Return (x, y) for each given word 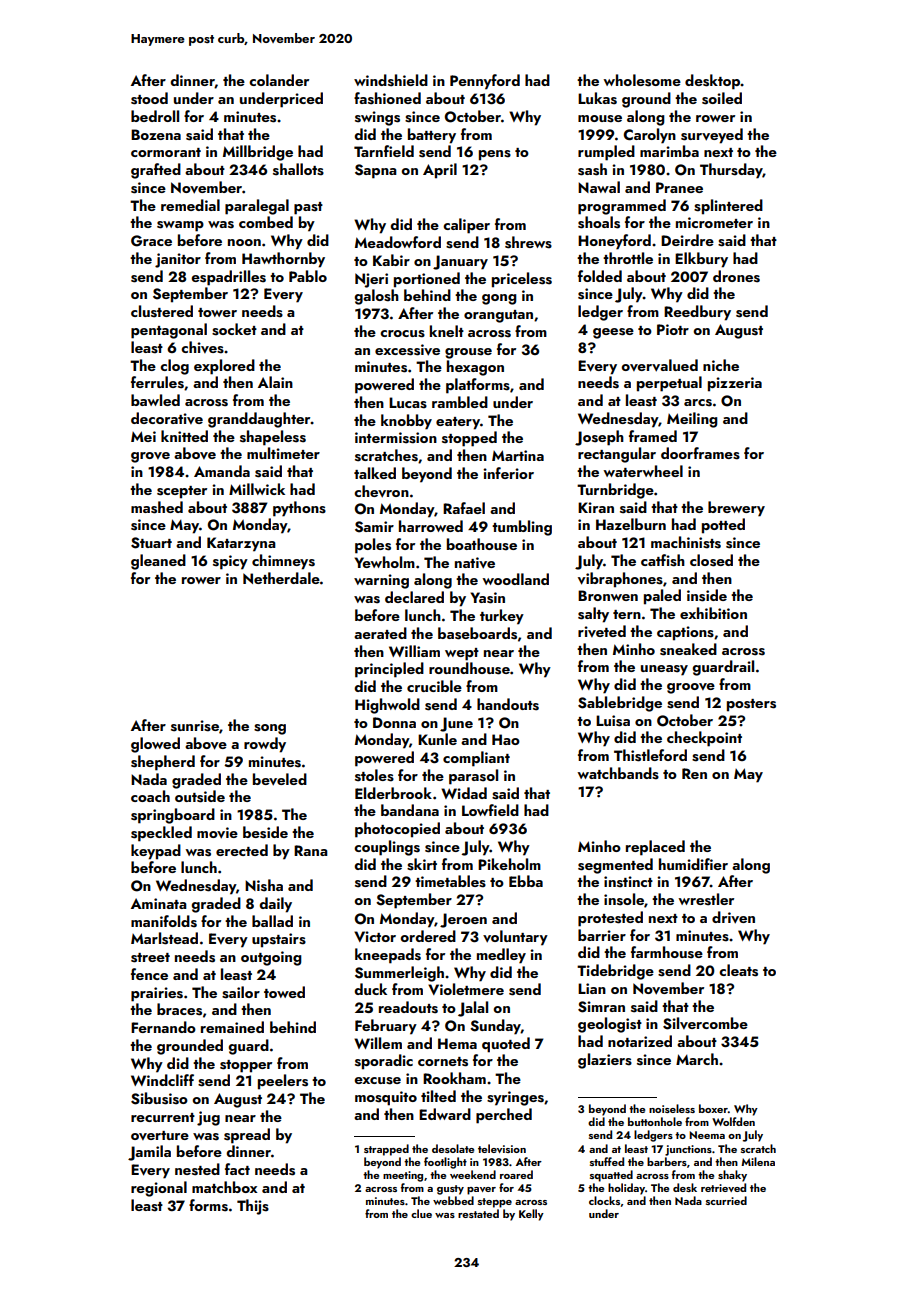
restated (478, 1213)
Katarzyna (241, 544)
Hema (457, 1043)
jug (208, 1118)
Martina (518, 455)
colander (279, 80)
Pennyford (485, 82)
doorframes (700, 453)
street (150, 958)
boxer (713, 1108)
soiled (722, 98)
